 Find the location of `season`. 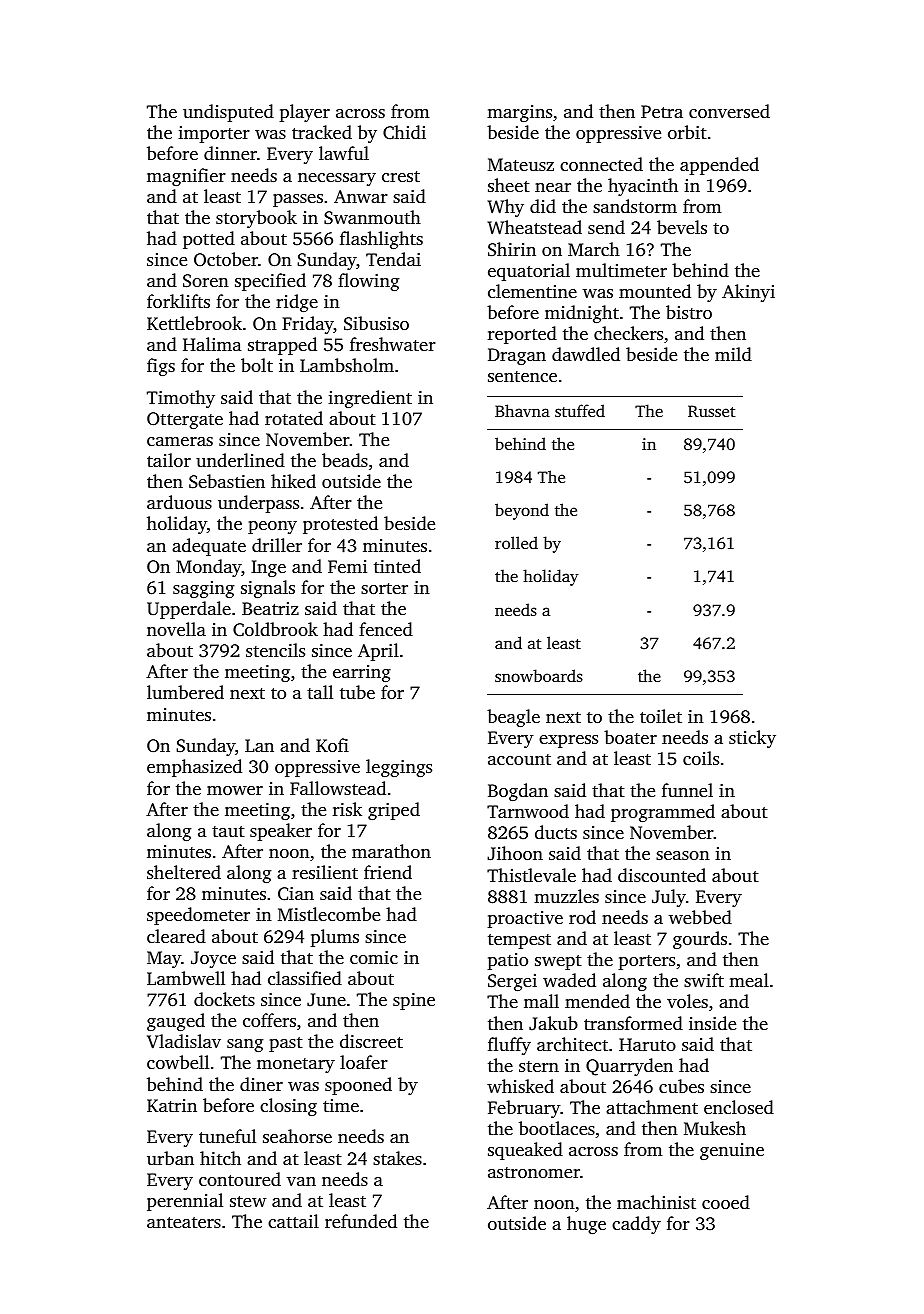

season is located at coordinates (683, 855).
